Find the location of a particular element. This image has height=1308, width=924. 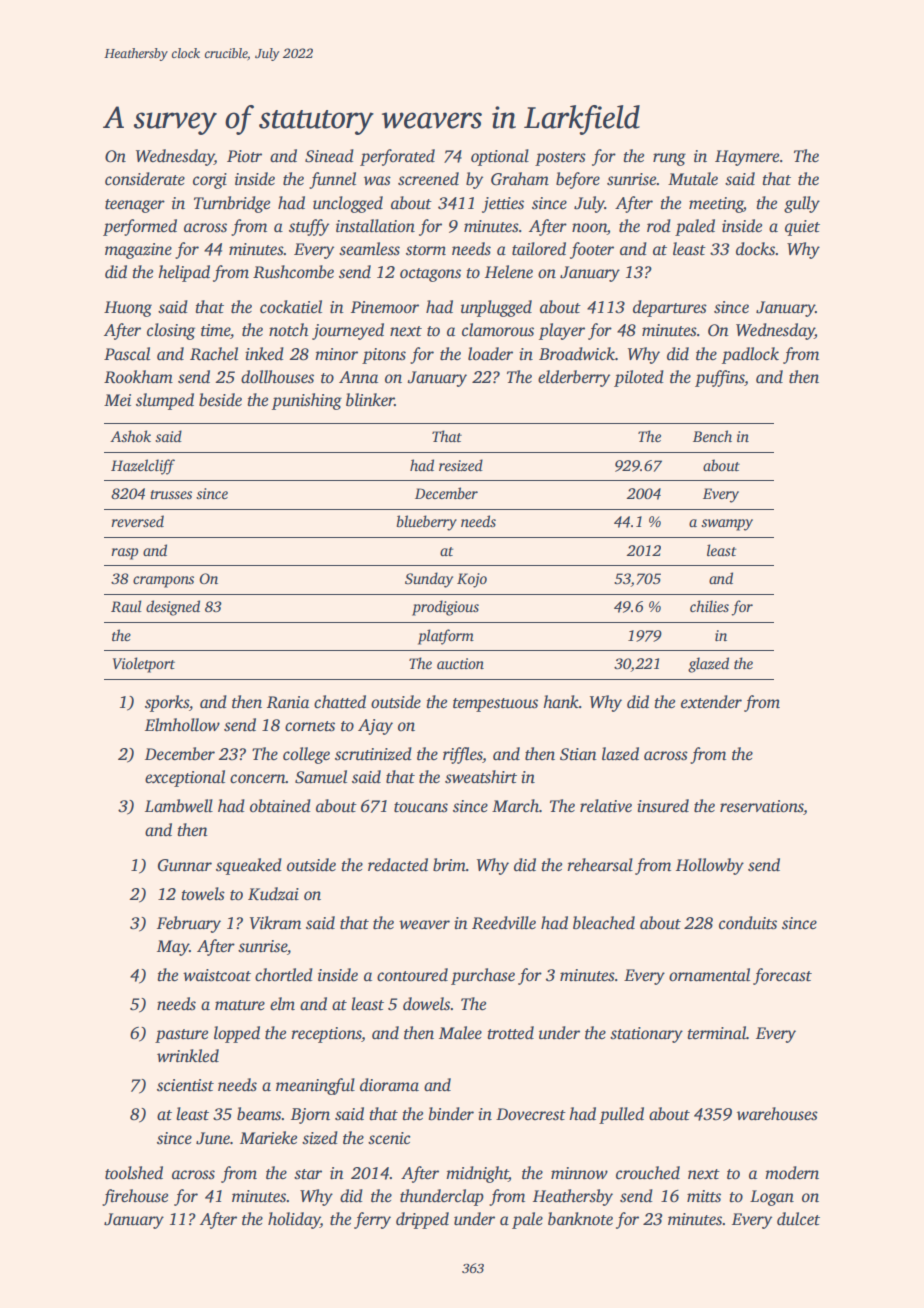

toolshed is located at coordinates (134, 1173).
